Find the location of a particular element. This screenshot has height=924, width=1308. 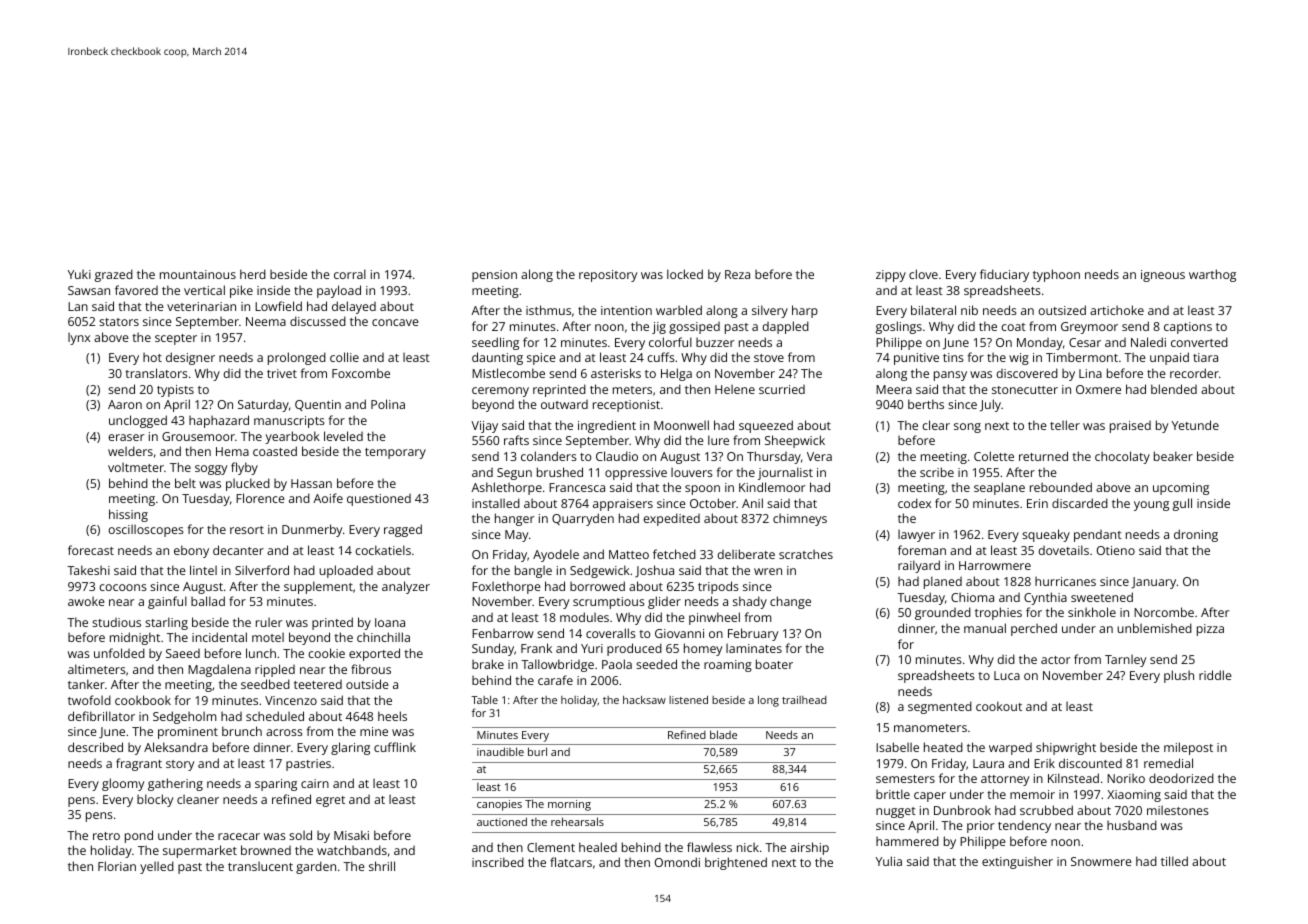

locked is located at coordinates (685, 274).
